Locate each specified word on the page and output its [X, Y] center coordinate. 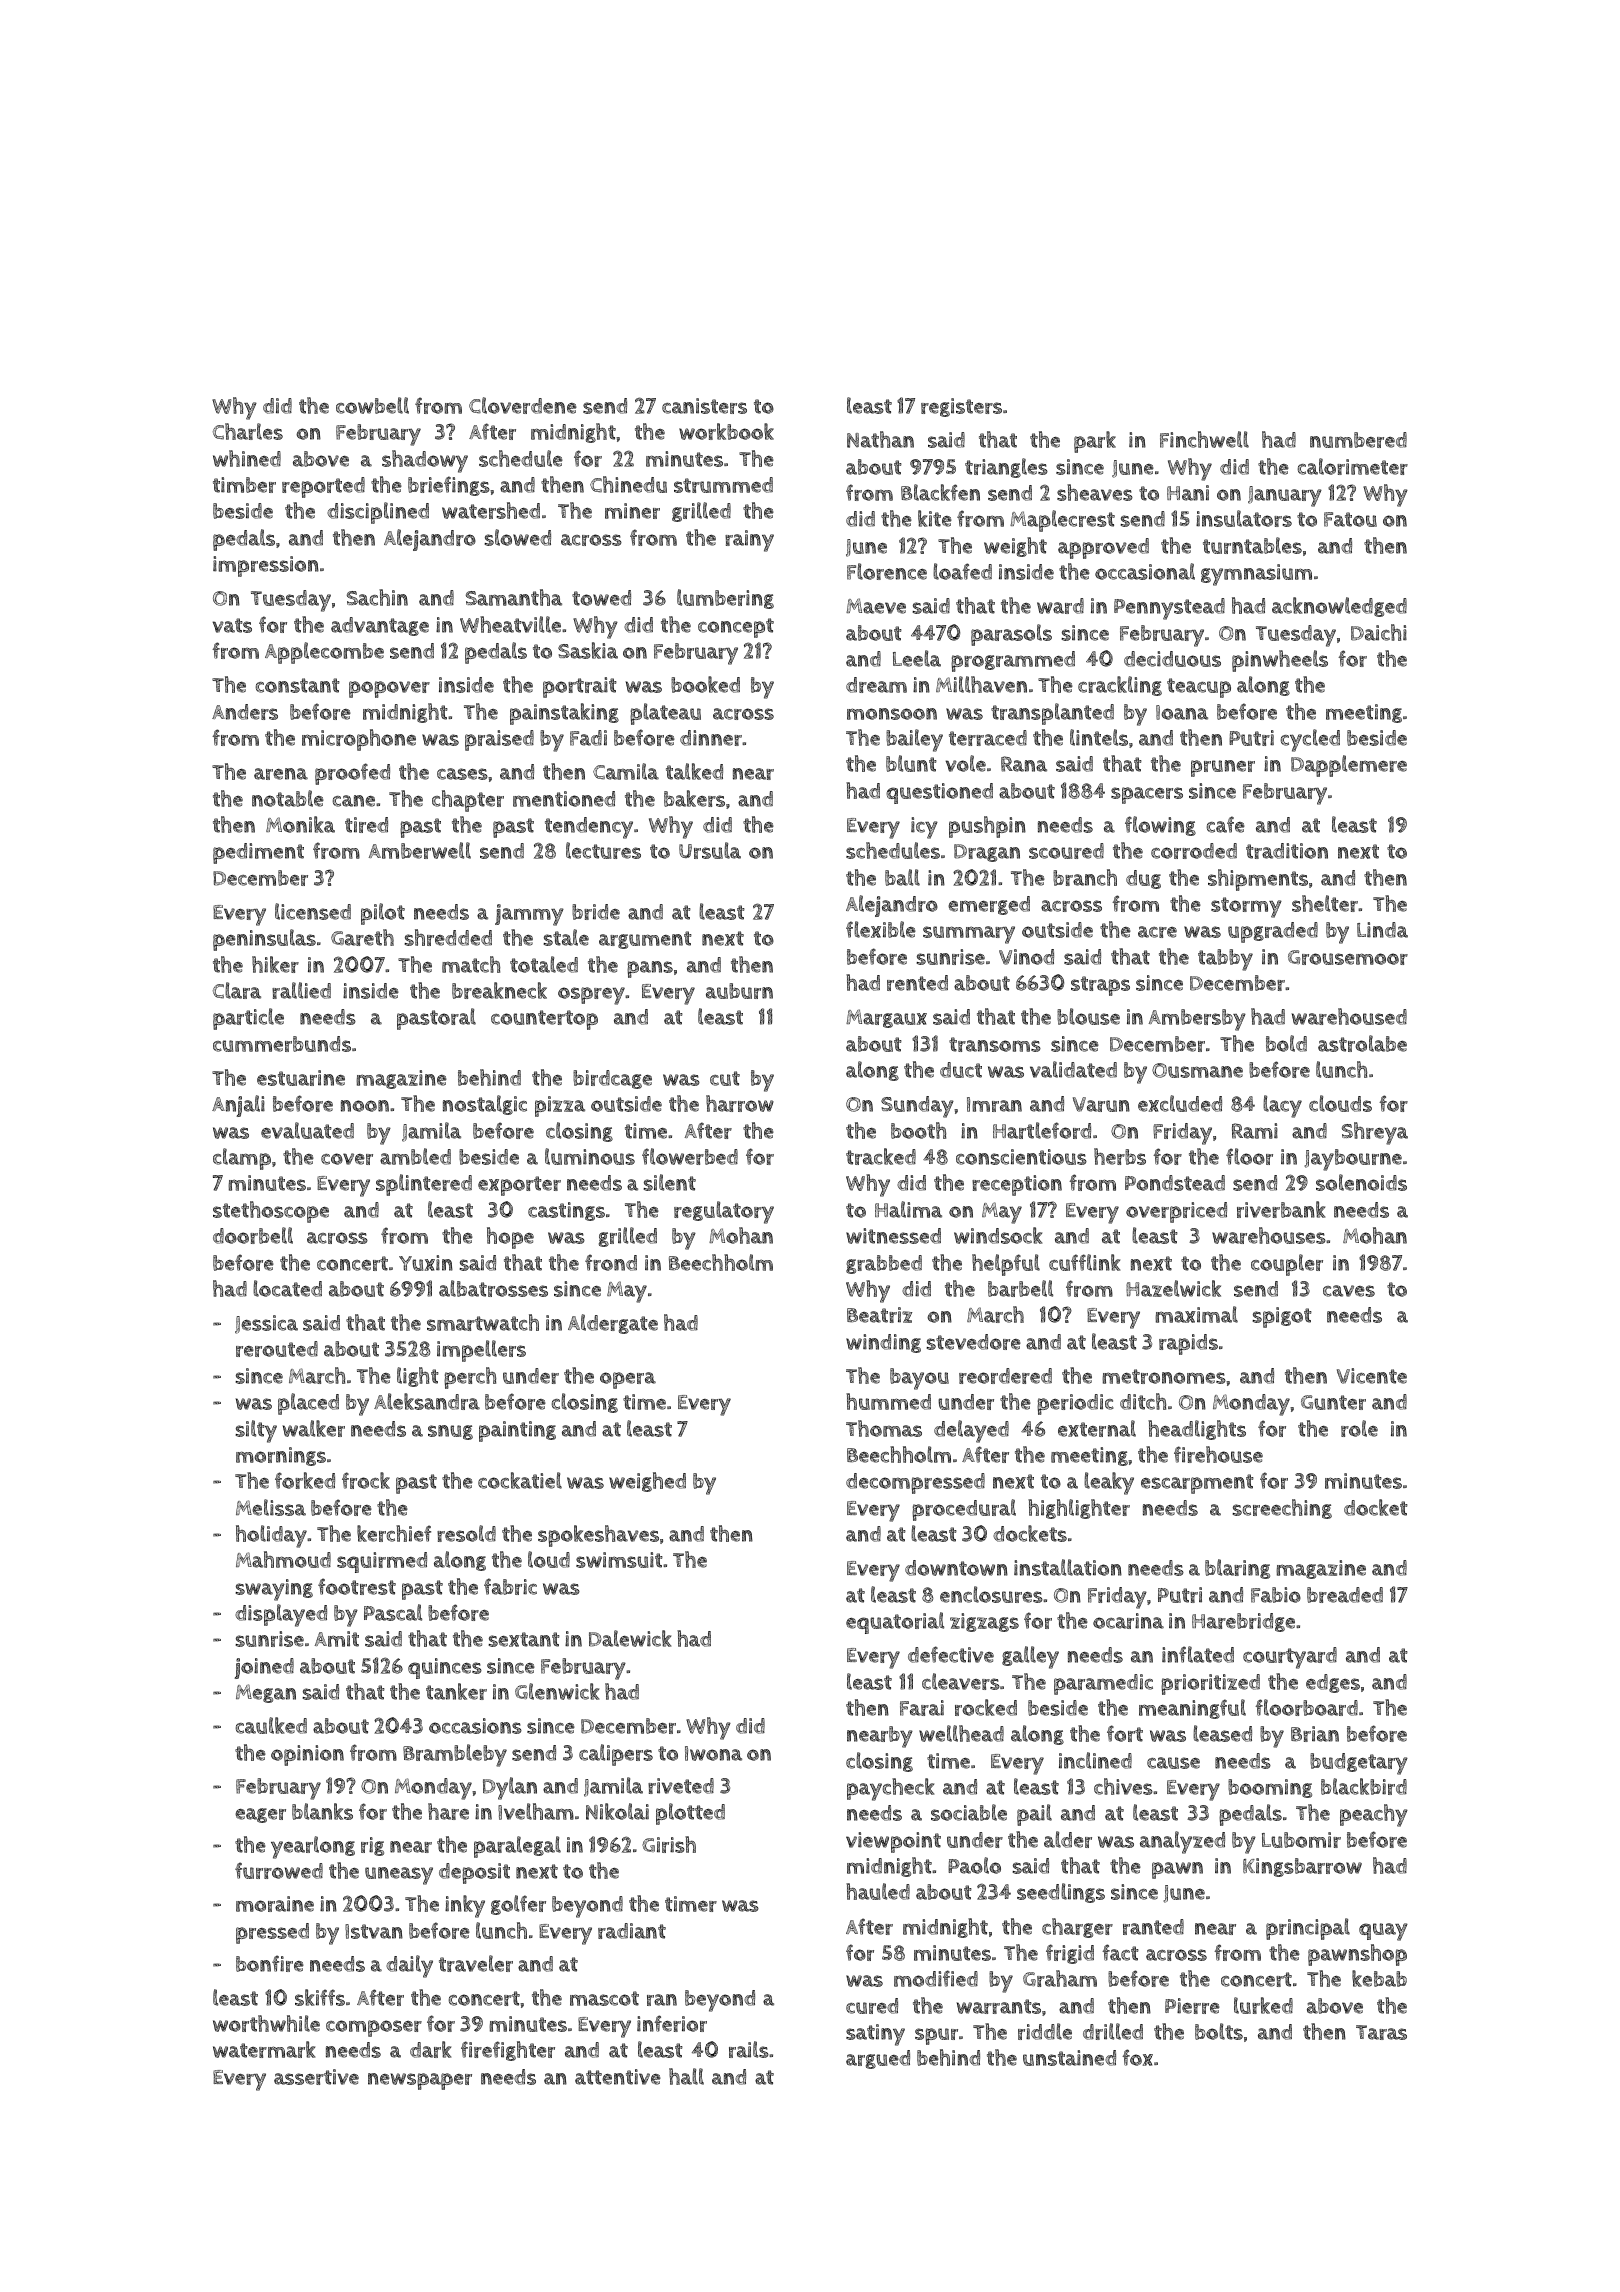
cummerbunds [282, 1044]
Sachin [377, 597]
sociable [969, 1812]
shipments [1258, 880]
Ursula [710, 850]
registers [961, 407]
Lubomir [1301, 1840]
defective [951, 1654]
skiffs [320, 1997]
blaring [1237, 1569]
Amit [337, 1639]
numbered [1358, 440]
